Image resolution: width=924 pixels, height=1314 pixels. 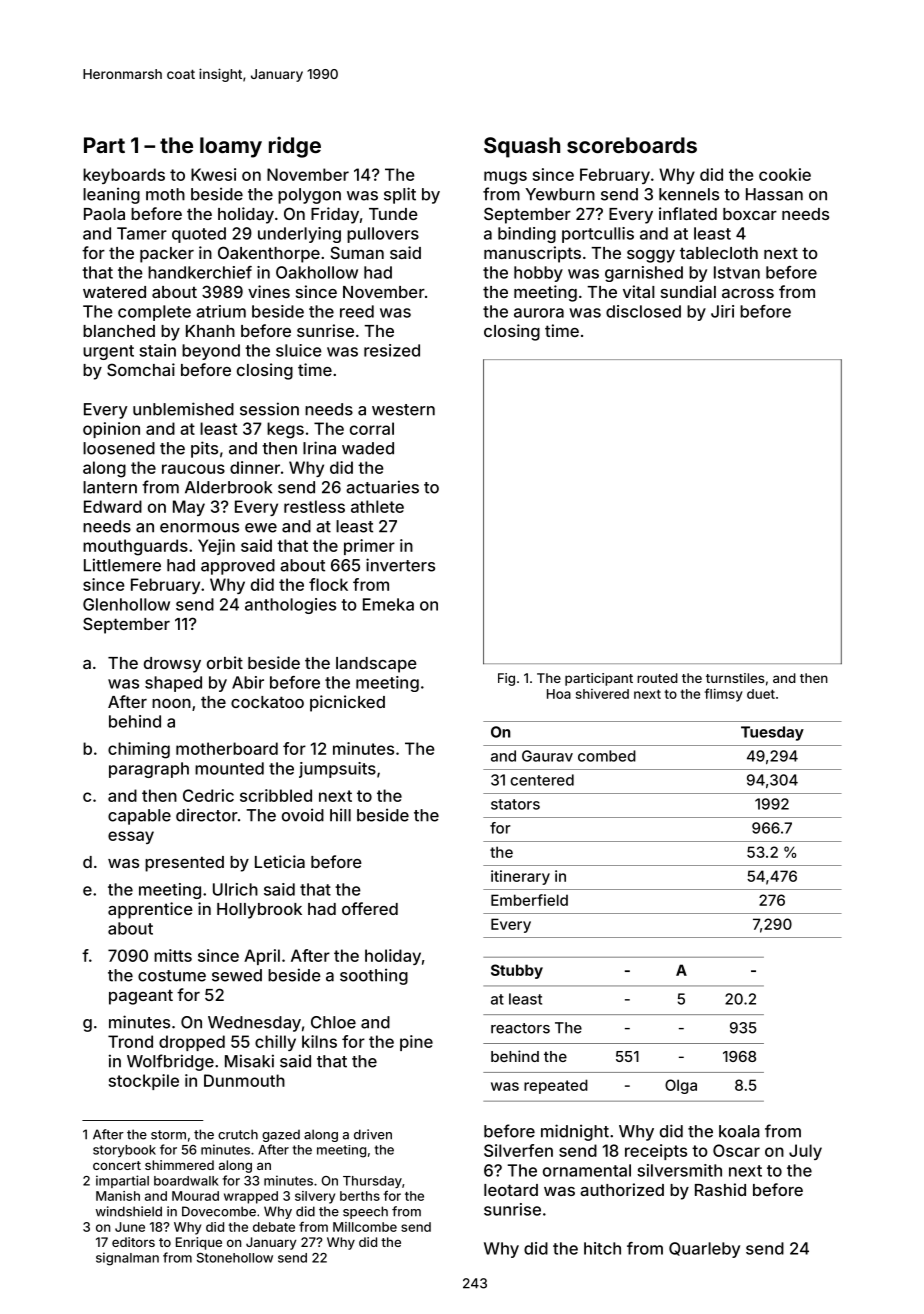 What do you see at coordinates (722, 311) in the screenshot?
I see `Jiri` at bounding box center [722, 311].
